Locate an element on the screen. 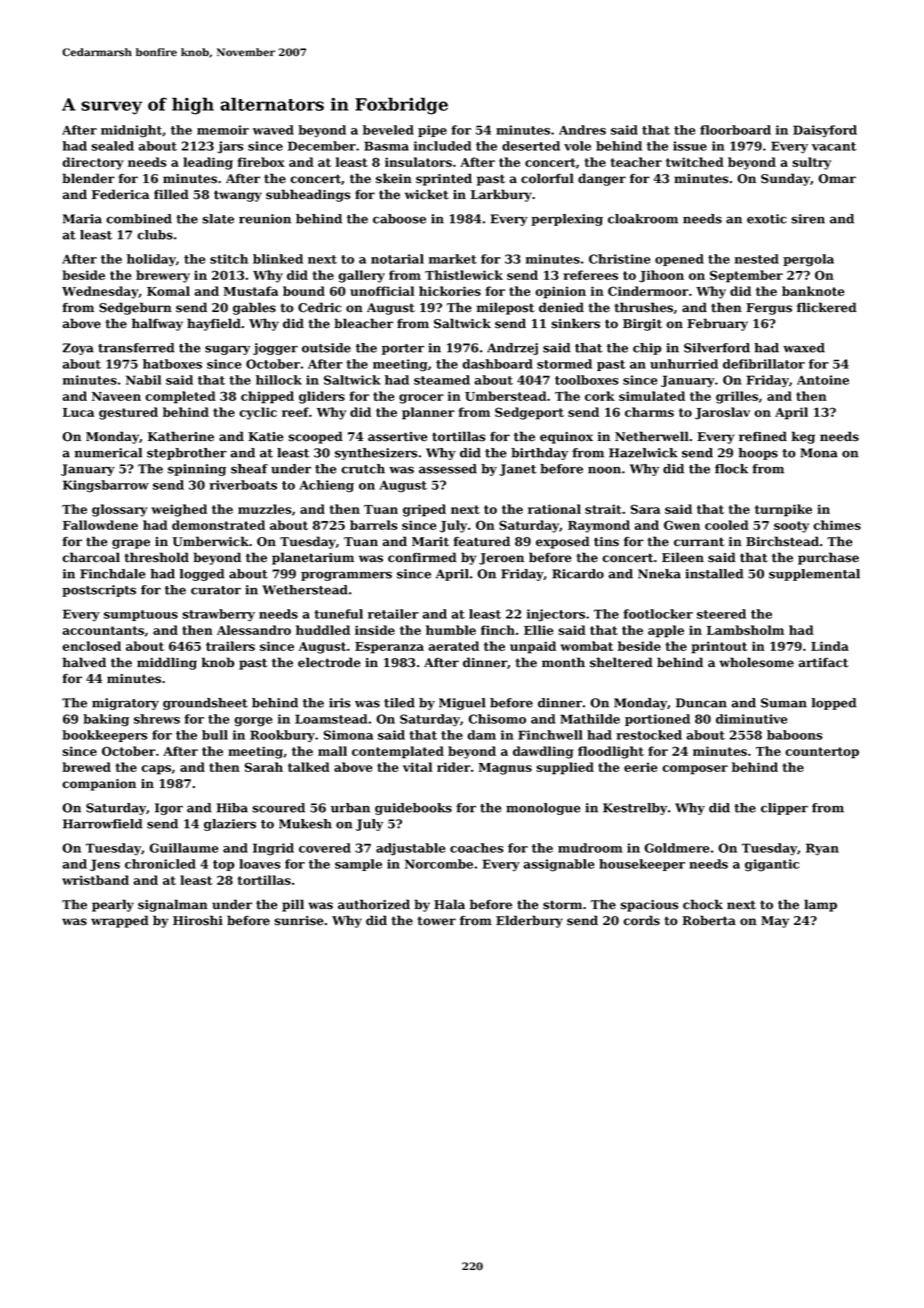 The width and height of the screenshot is (924, 1308). bull is located at coordinates (215, 735).
